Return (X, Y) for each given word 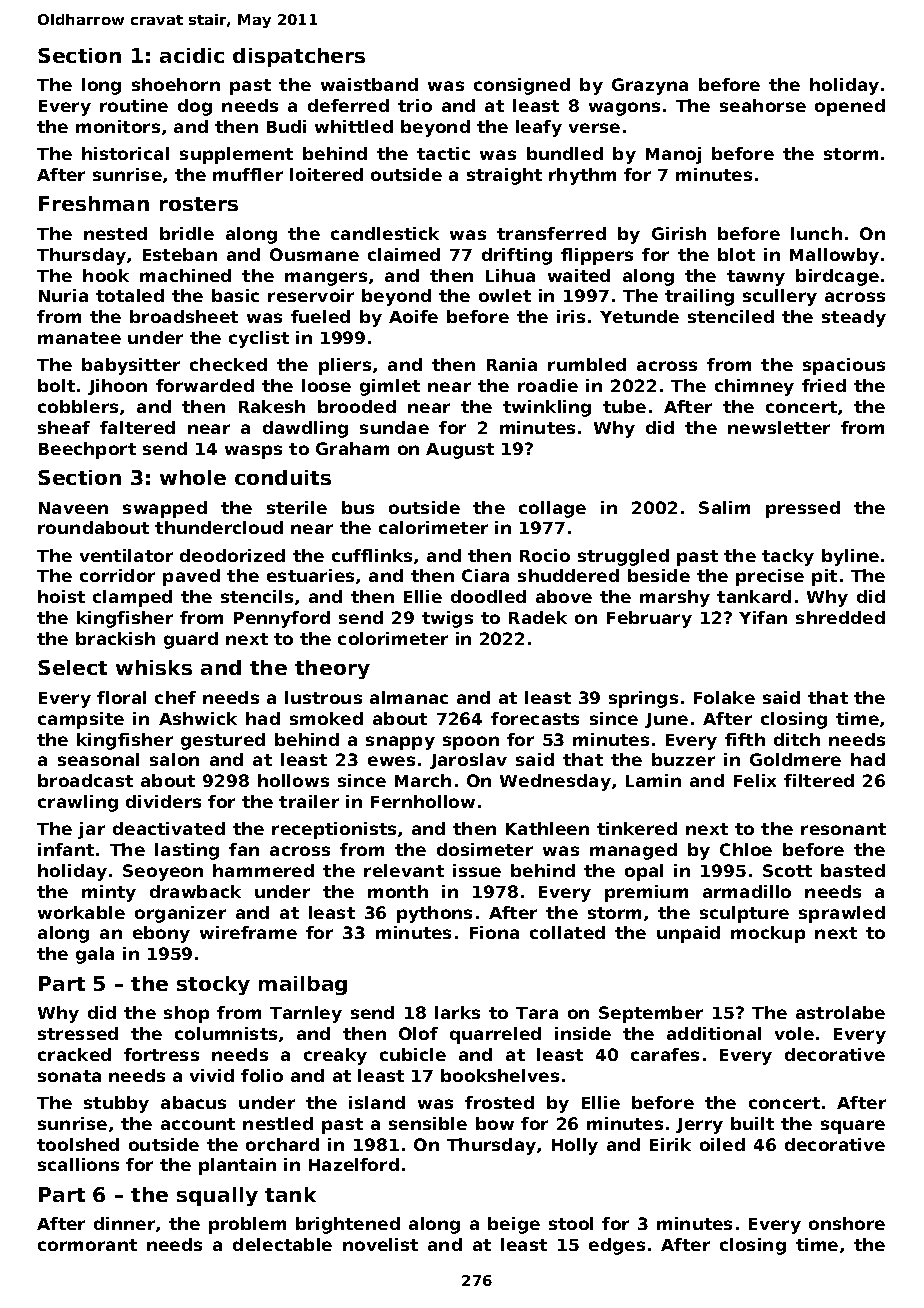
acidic (192, 55)
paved (191, 577)
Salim (724, 507)
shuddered (568, 575)
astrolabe (840, 1012)
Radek (538, 617)
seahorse (763, 105)
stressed (78, 1033)
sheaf (64, 427)
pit (824, 577)
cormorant (87, 1245)
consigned (522, 86)
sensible (428, 1123)
